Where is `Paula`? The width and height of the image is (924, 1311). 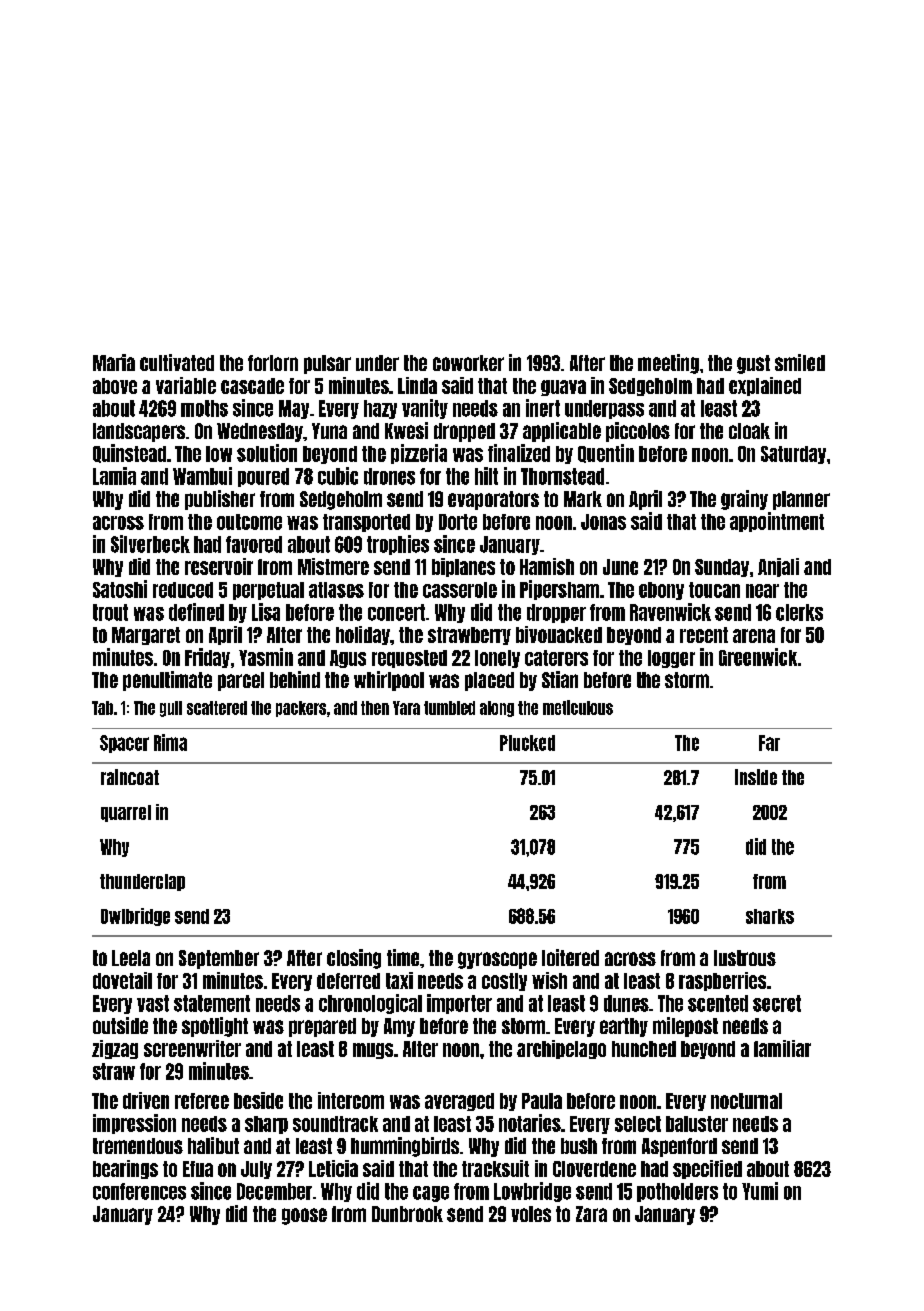 Paula is located at coordinates (542, 1101).
